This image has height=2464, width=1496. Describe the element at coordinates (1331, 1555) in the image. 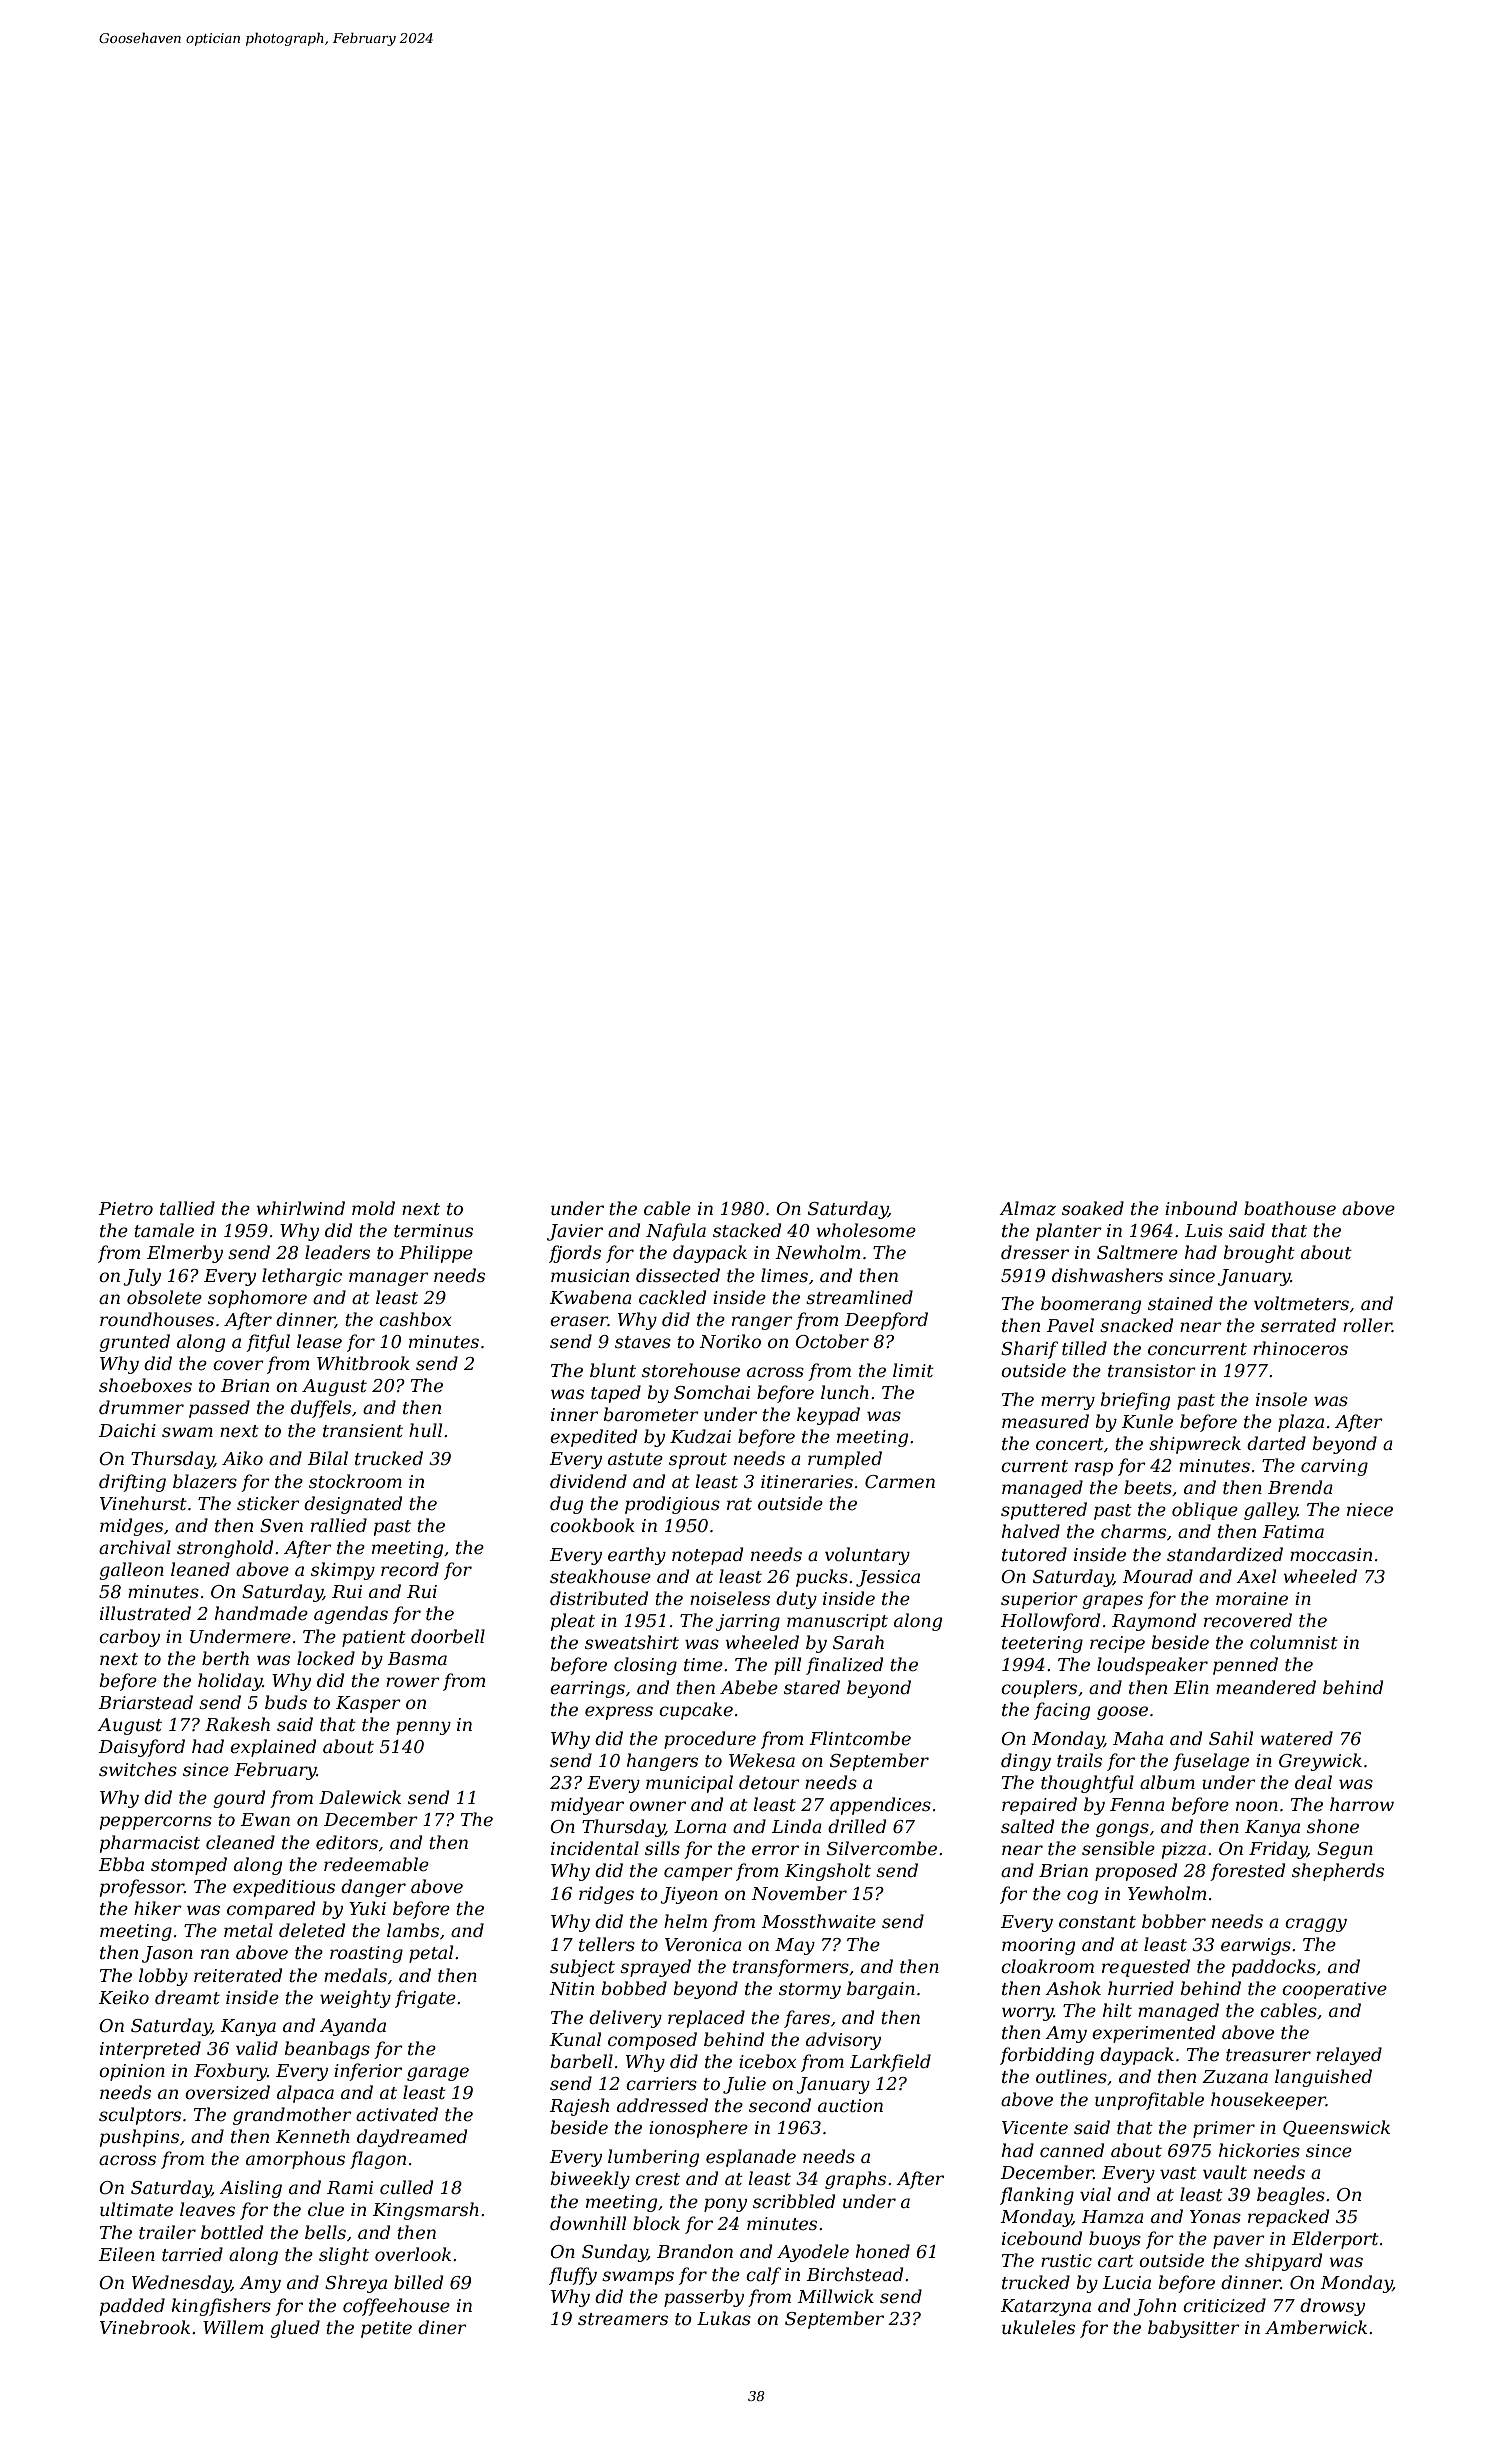

I see `moccasin` at that location.
